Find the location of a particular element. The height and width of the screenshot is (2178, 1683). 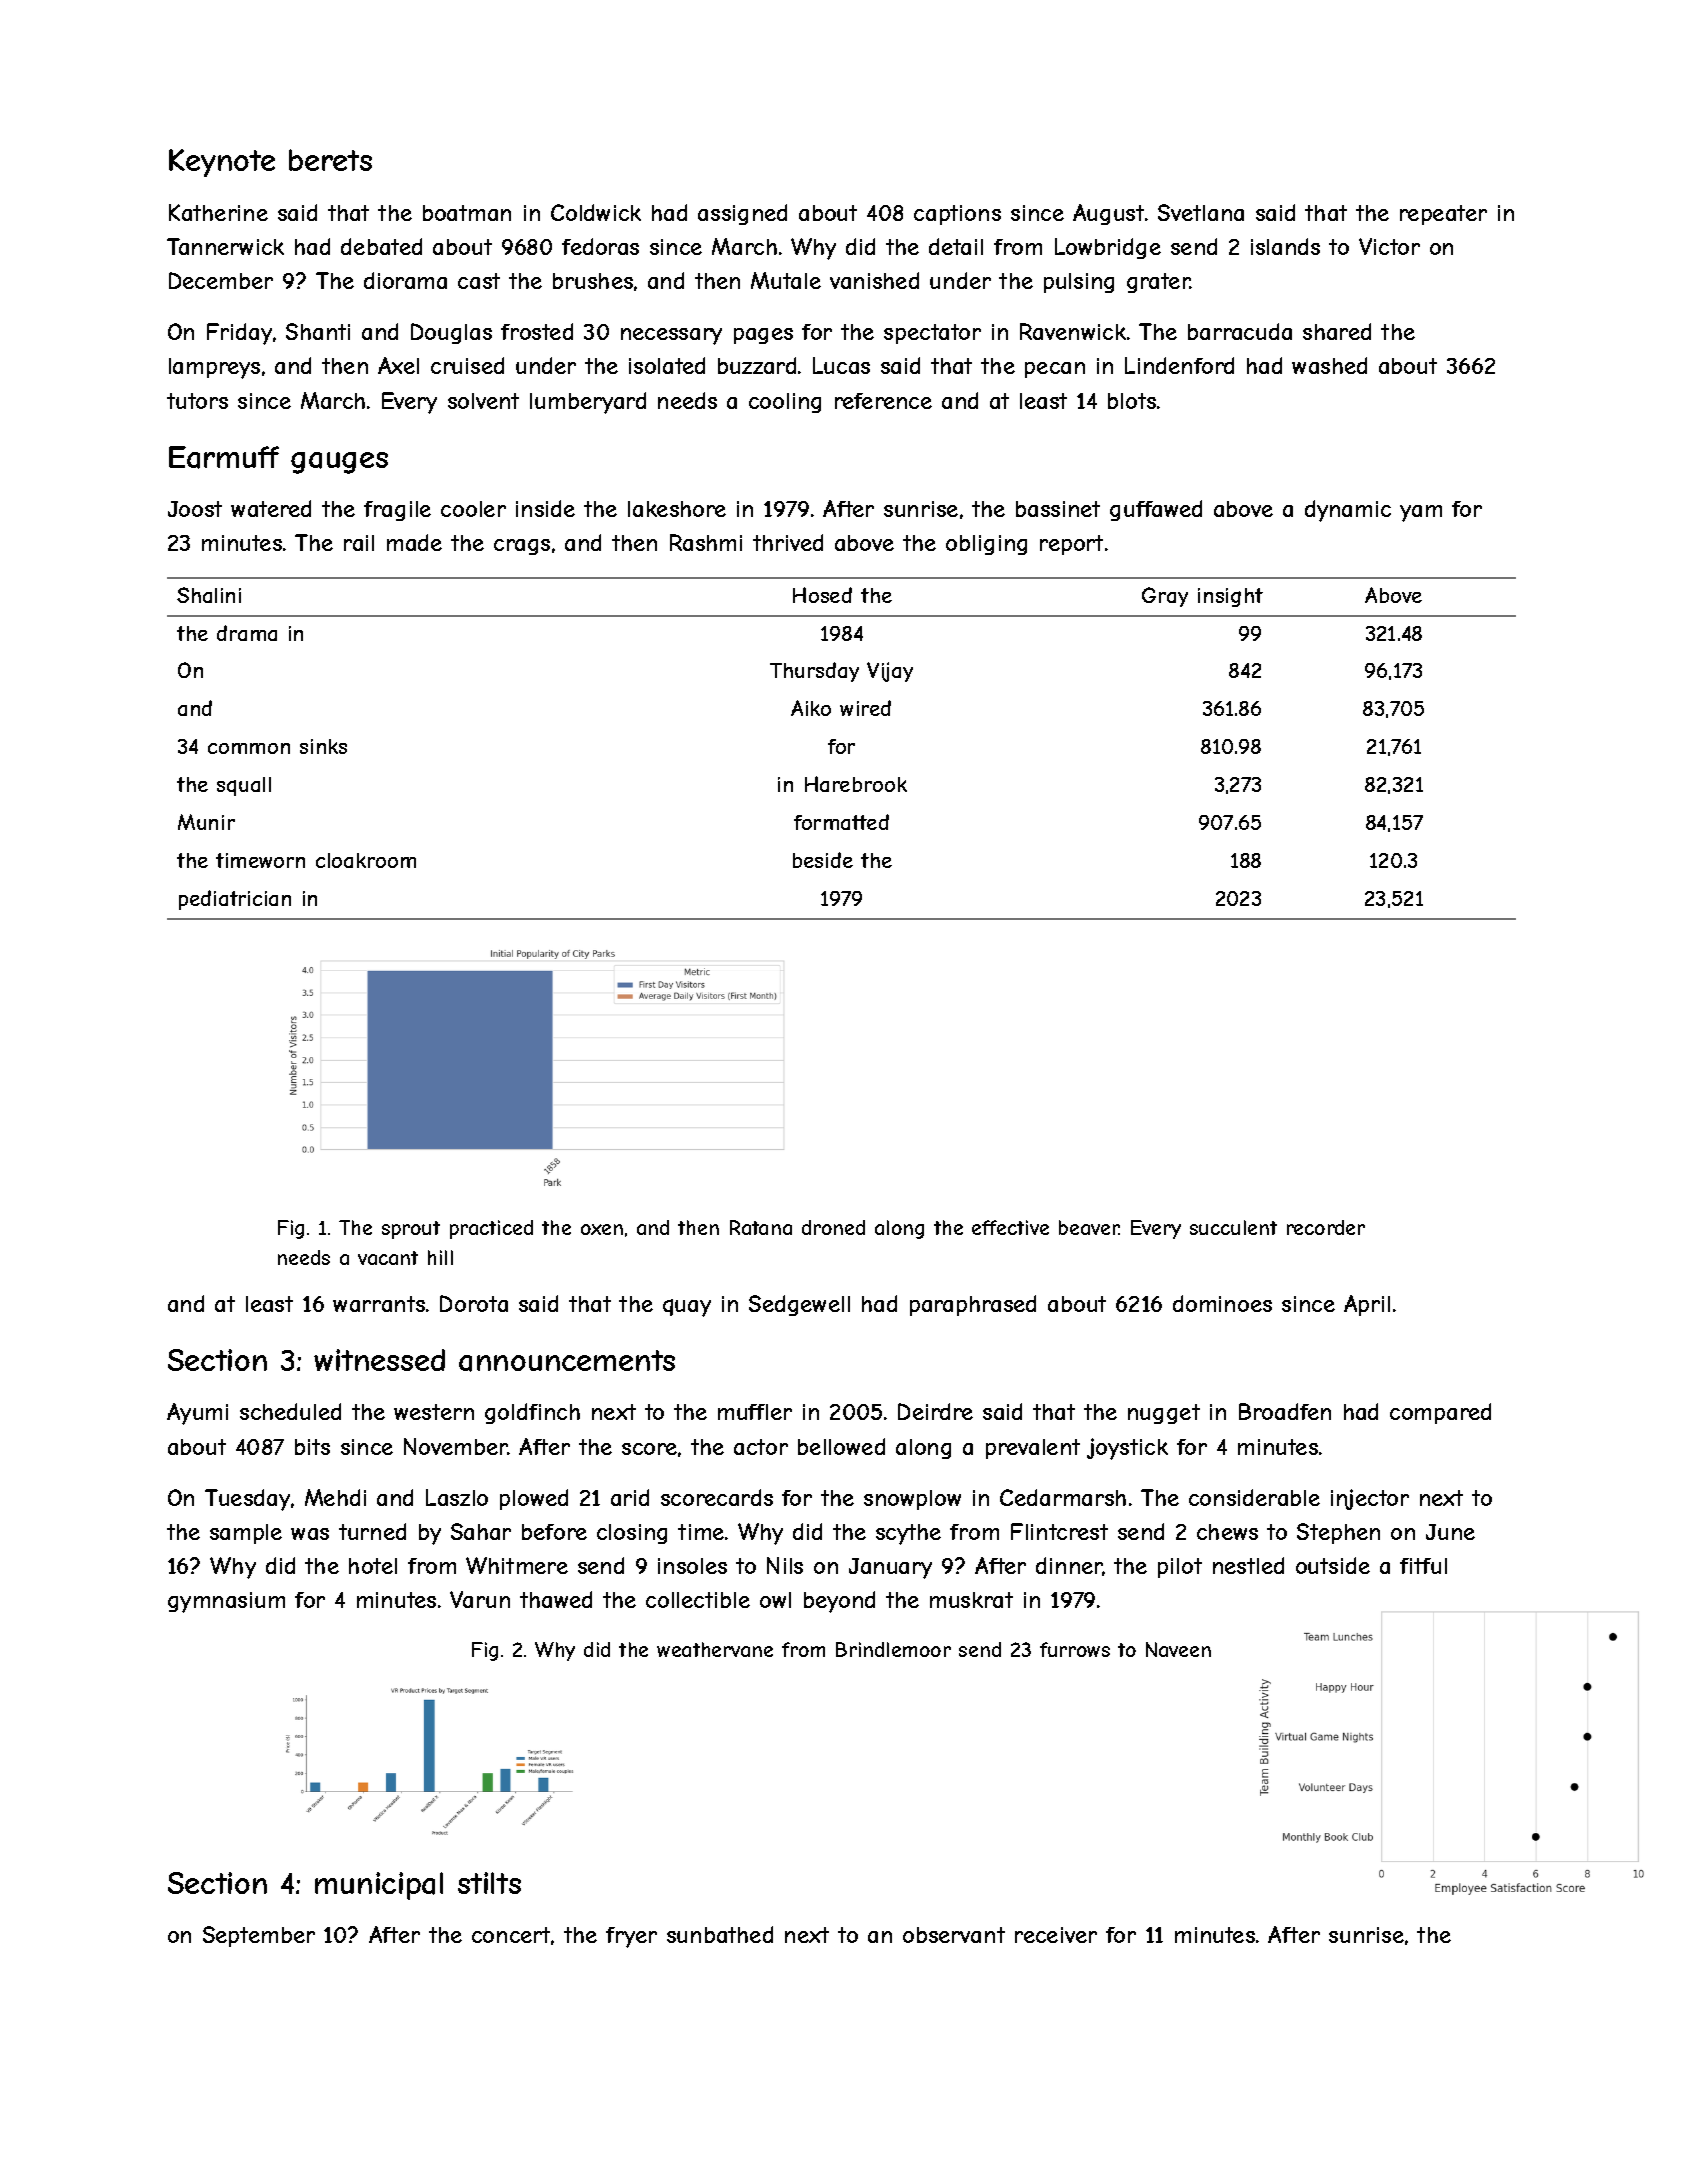

snowplow is located at coordinates (912, 1500).
